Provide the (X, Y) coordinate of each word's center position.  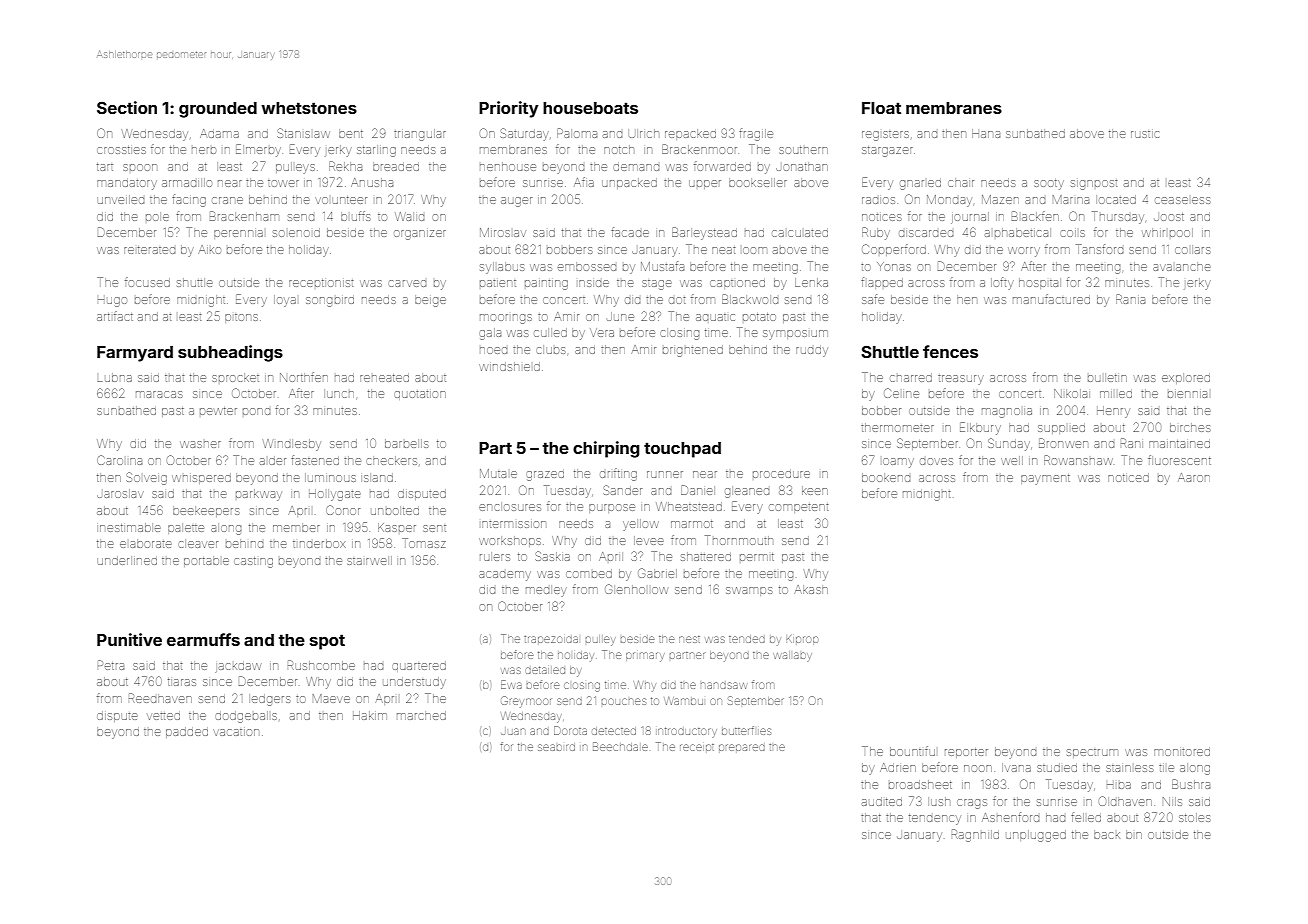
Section (127, 107)
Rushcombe (321, 665)
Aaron (1194, 477)
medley (546, 591)
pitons (241, 318)
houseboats (590, 108)
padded (187, 732)
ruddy (812, 352)
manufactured (1051, 299)
